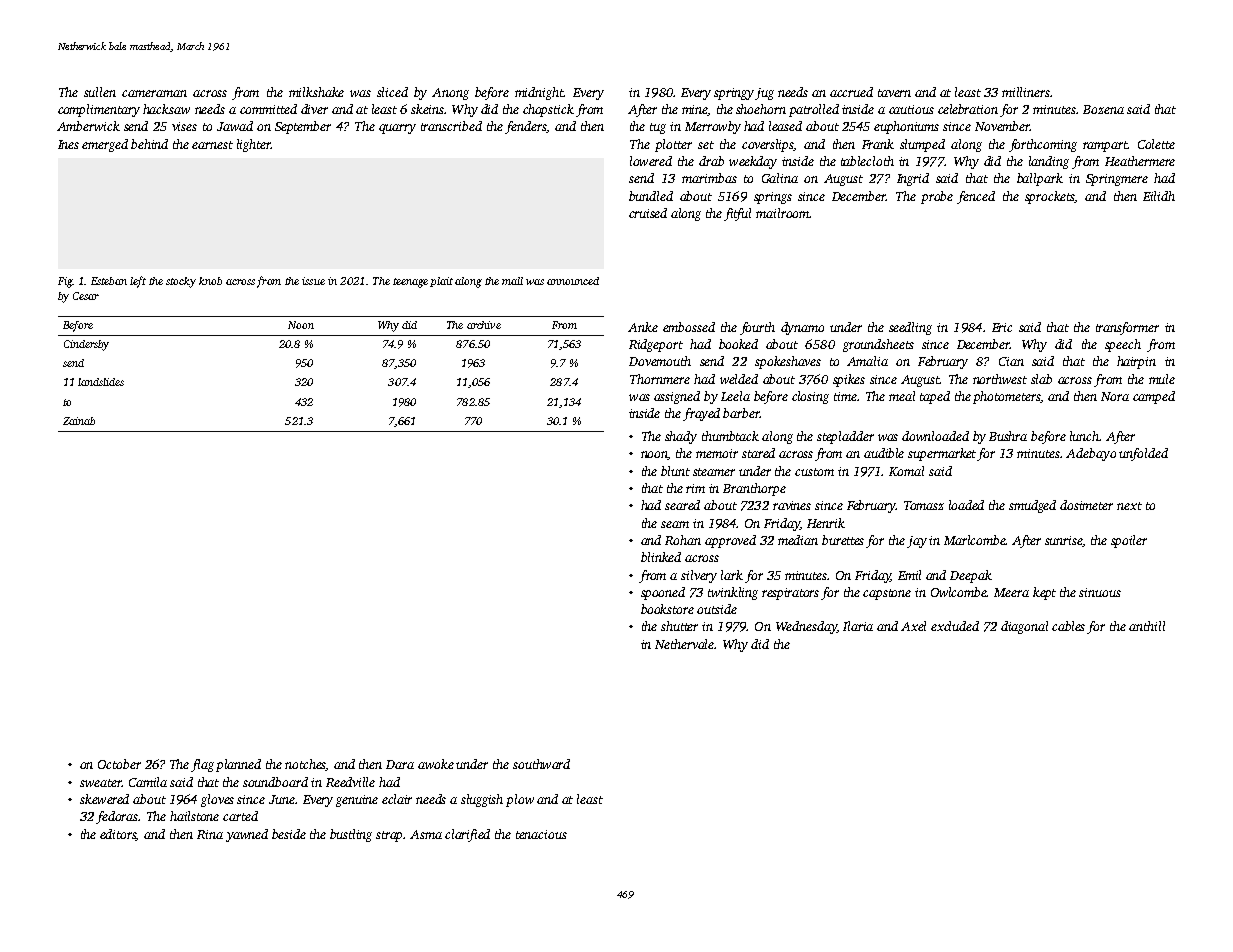 The height and width of the document is (952, 1233). Describe the element at coordinates (79, 421) in the document. I see `Zainab` at that location.
